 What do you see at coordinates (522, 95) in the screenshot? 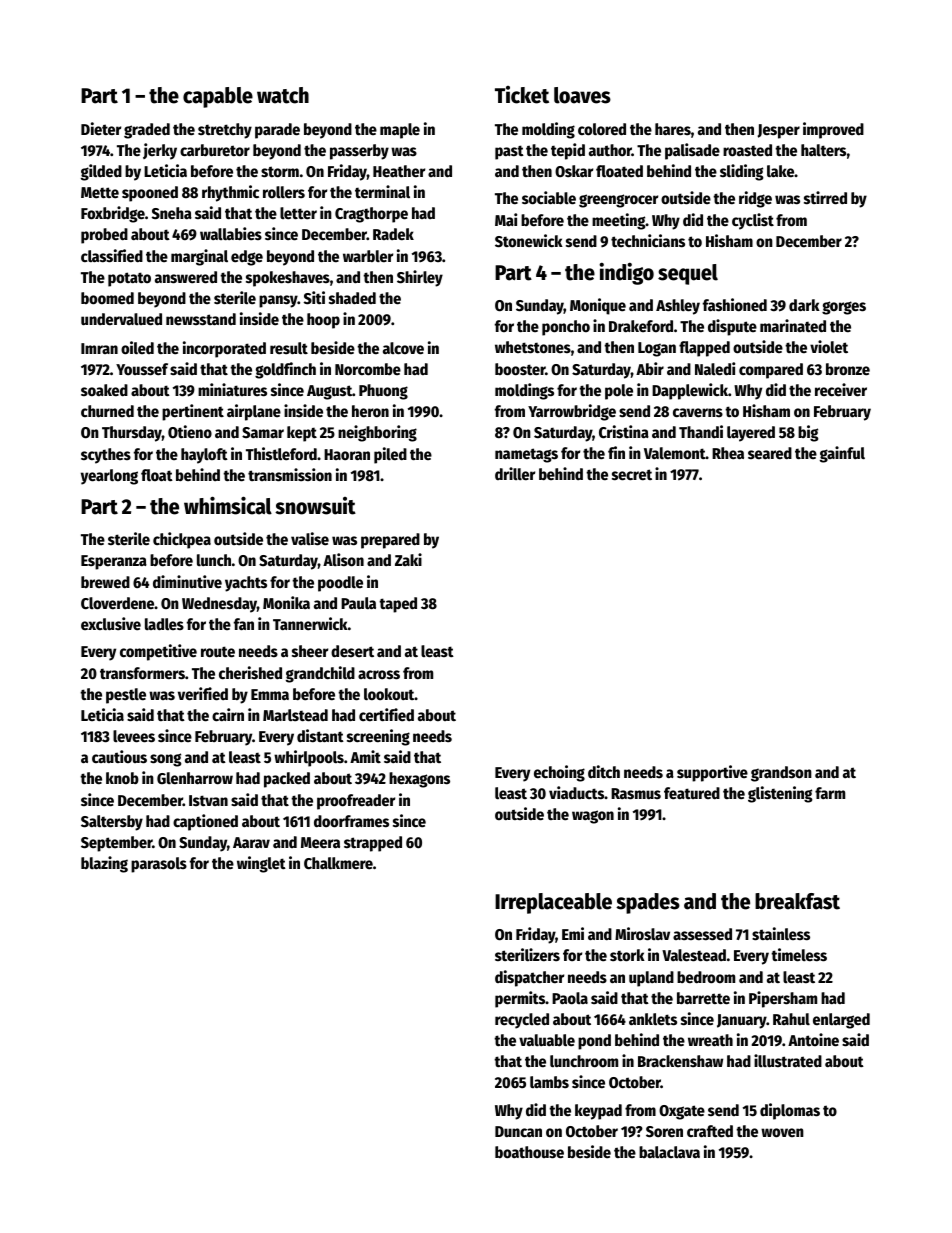
I see `Ticket` at bounding box center [522, 95].
